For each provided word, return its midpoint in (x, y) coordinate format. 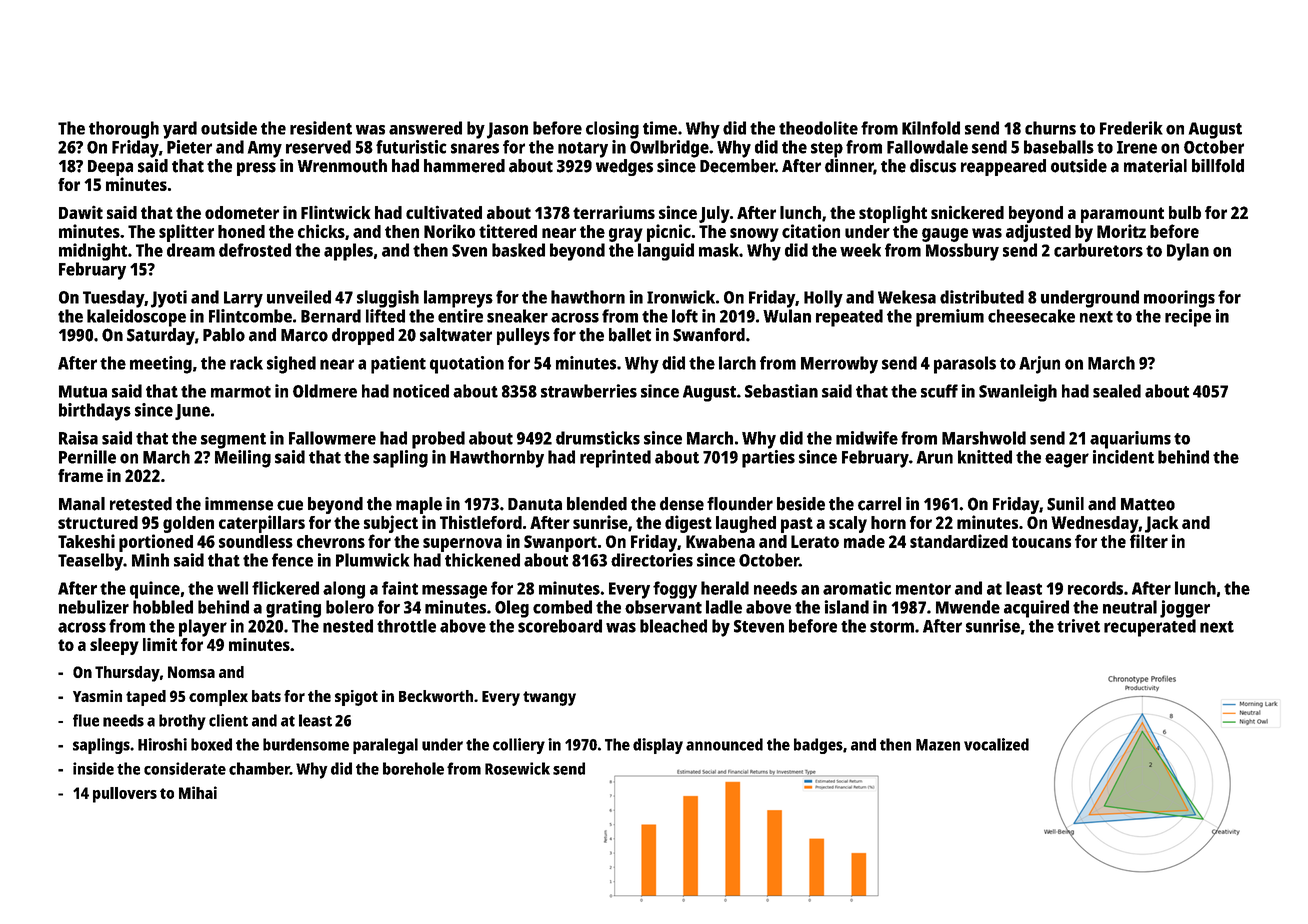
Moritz (1121, 231)
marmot (241, 392)
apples (348, 252)
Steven (759, 626)
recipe (1188, 318)
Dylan (1188, 252)
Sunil (1065, 504)
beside (801, 504)
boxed (211, 744)
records (1095, 588)
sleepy (114, 646)
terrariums (614, 212)
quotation (467, 365)
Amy (265, 149)
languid (666, 252)
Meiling (243, 459)
